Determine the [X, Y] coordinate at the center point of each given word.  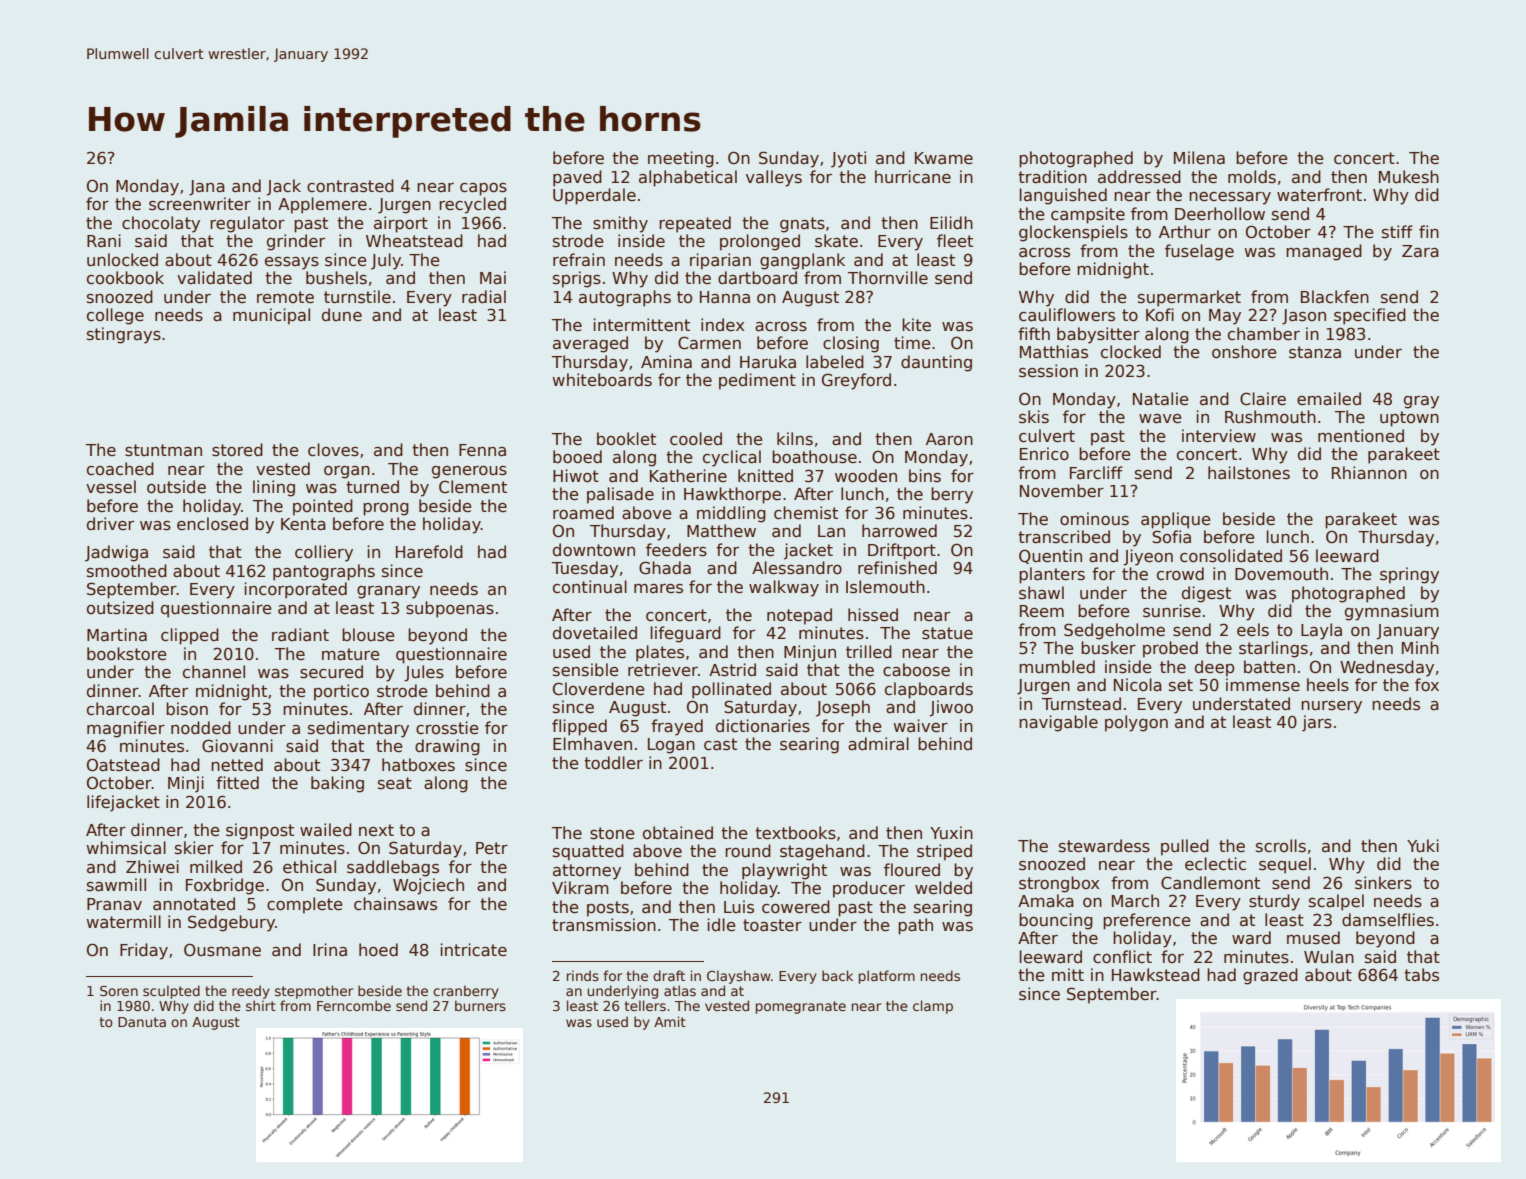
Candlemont [1210, 883]
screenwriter [200, 204]
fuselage [1199, 252]
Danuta [142, 1022]
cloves [333, 450]
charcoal [120, 708]
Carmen [709, 343]
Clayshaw [739, 977]
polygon [1136, 723]
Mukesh [1409, 176]
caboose [916, 669]
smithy [620, 224]
